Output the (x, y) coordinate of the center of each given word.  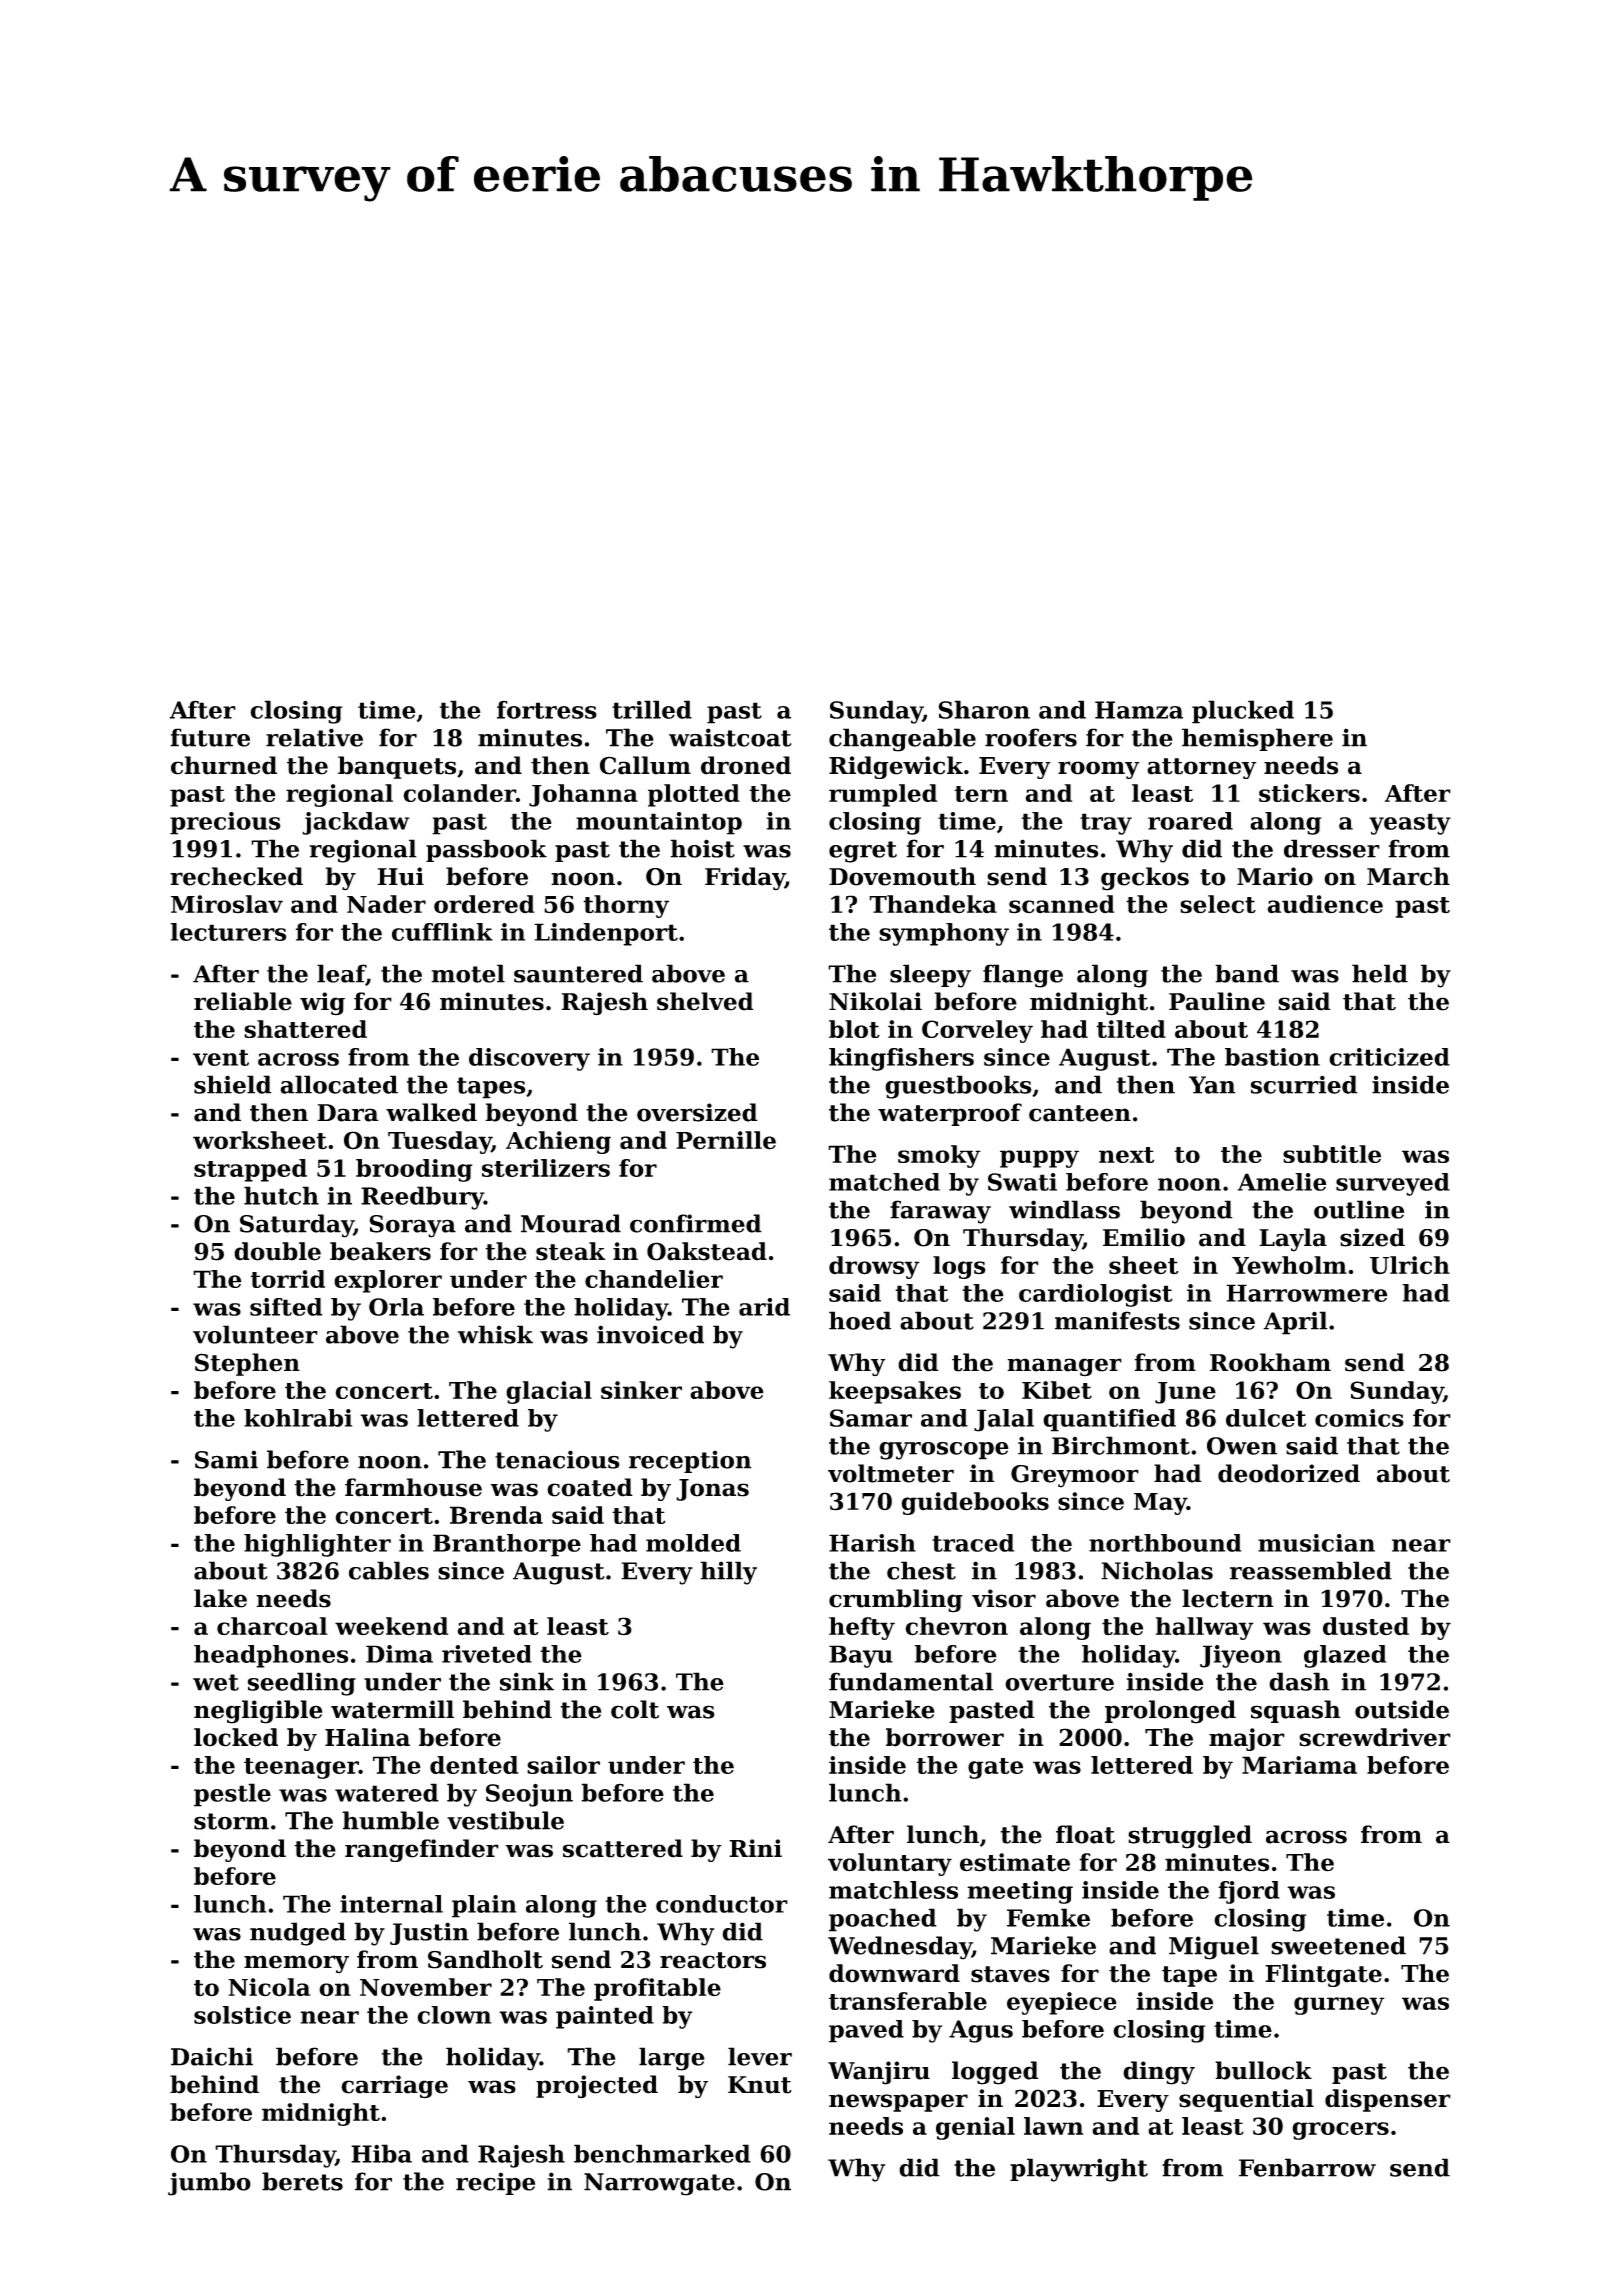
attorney (1202, 768)
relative (314, 737)
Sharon (984, 709)
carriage (394, 2086)
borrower (945, 1737)
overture (1059, 1682)
